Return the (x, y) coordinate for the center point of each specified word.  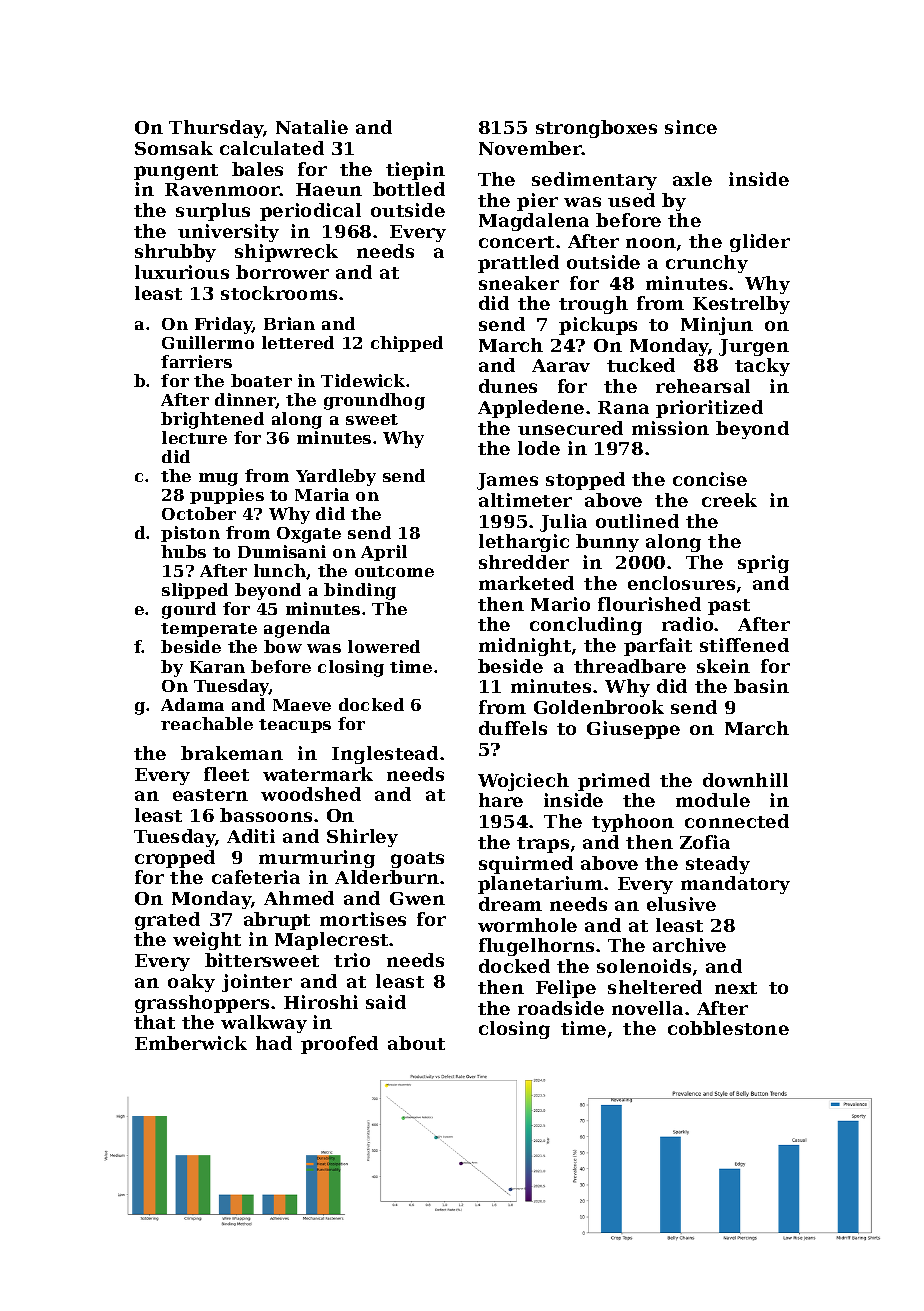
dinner (245, 400)
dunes (508, 386)
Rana (623, 407)
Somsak (174, 148)
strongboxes (596, 129)
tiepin (415, 171)
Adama (192, 704)
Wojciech (523, 782)
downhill (745, 780)
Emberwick (191, 1043)
